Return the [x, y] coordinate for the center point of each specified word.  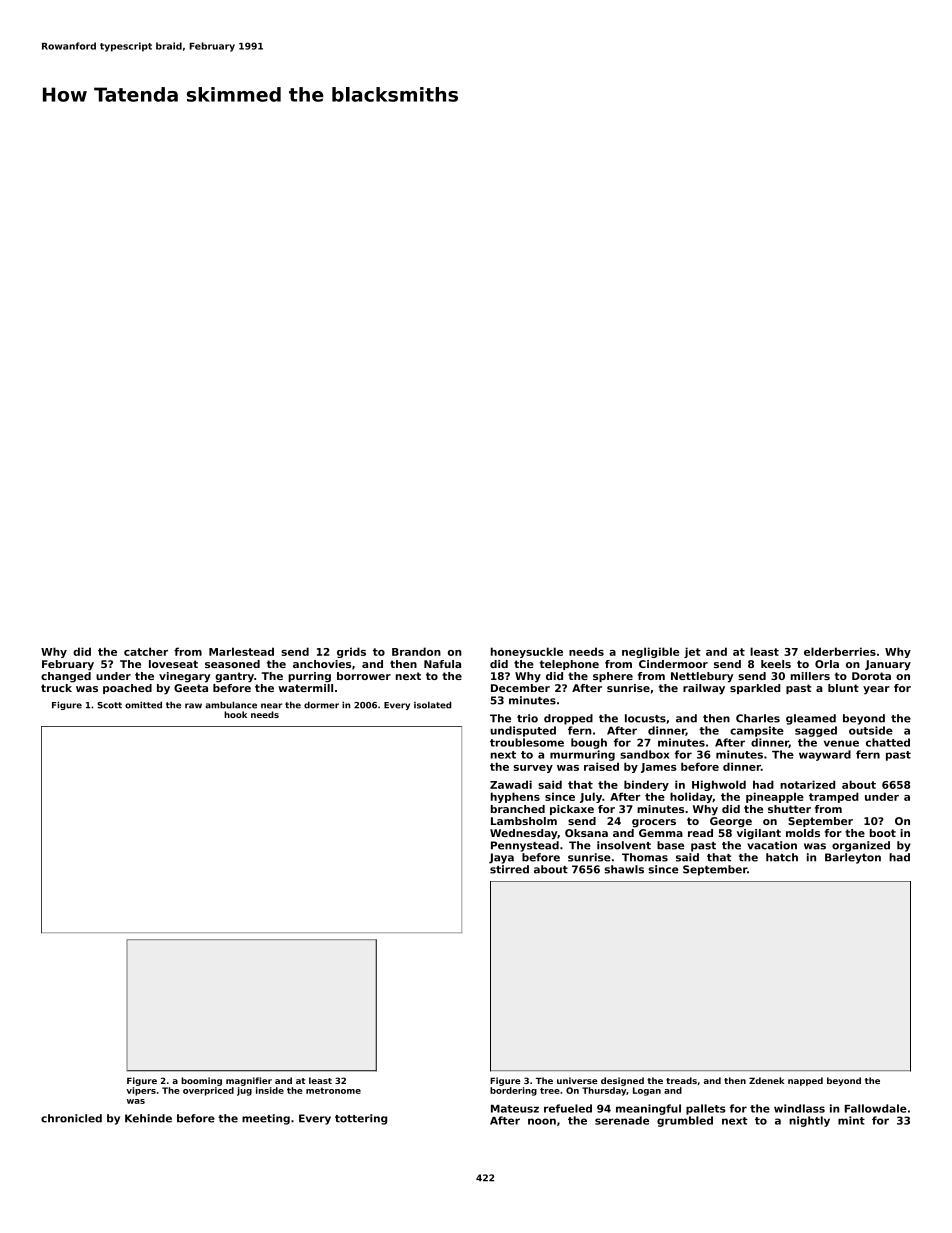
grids [351, 652]
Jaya [501, 858]
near [271, 706]
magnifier [249, 1081]
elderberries [840, 651]
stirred [509, 869]
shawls [624, 869]
